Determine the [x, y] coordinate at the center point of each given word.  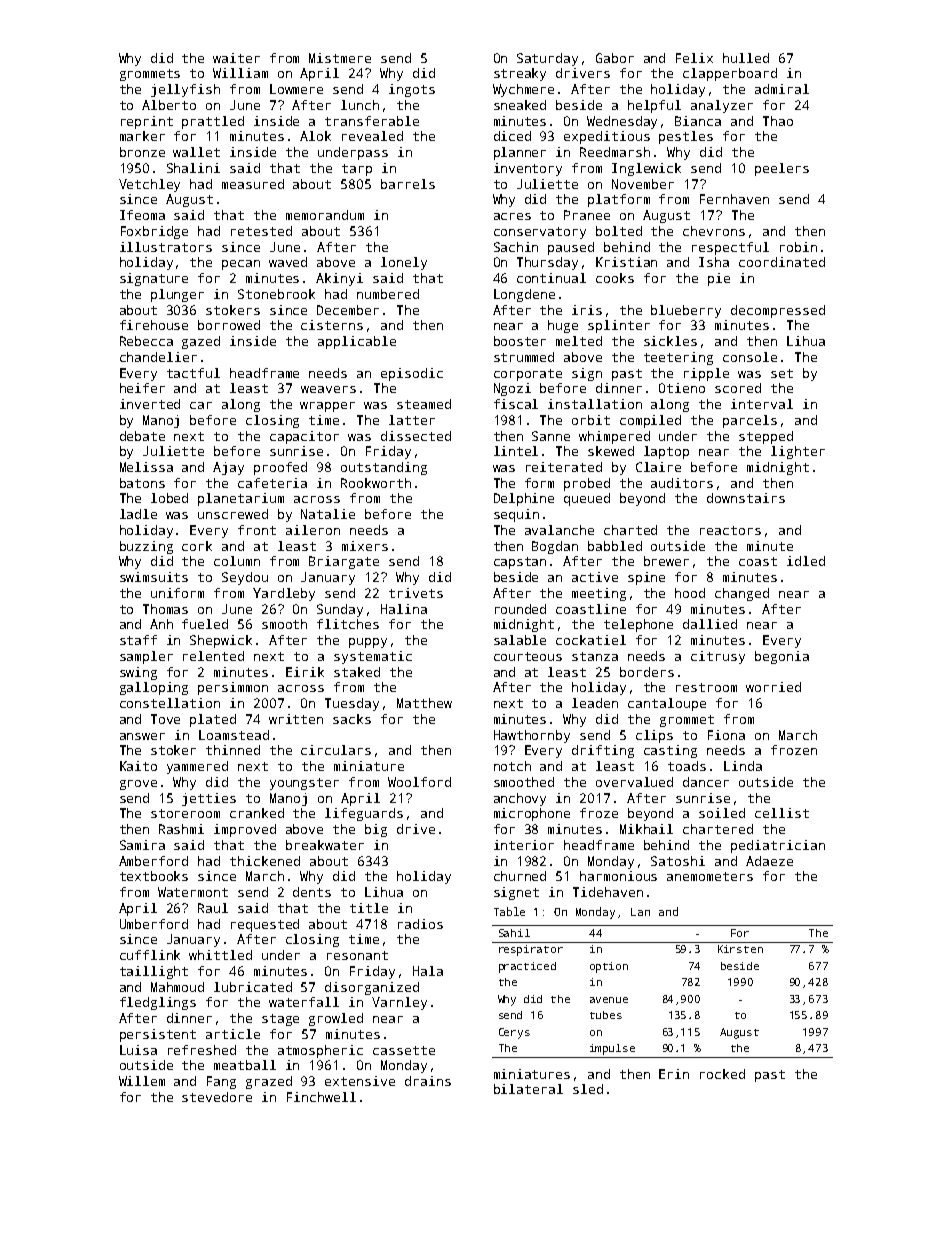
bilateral [528, 1089]
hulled [746, 58]
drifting [603, 751]
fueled [205, 624]
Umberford [154, 924]
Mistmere [340, 58]
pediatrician [778, 846]
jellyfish [185, 90]
